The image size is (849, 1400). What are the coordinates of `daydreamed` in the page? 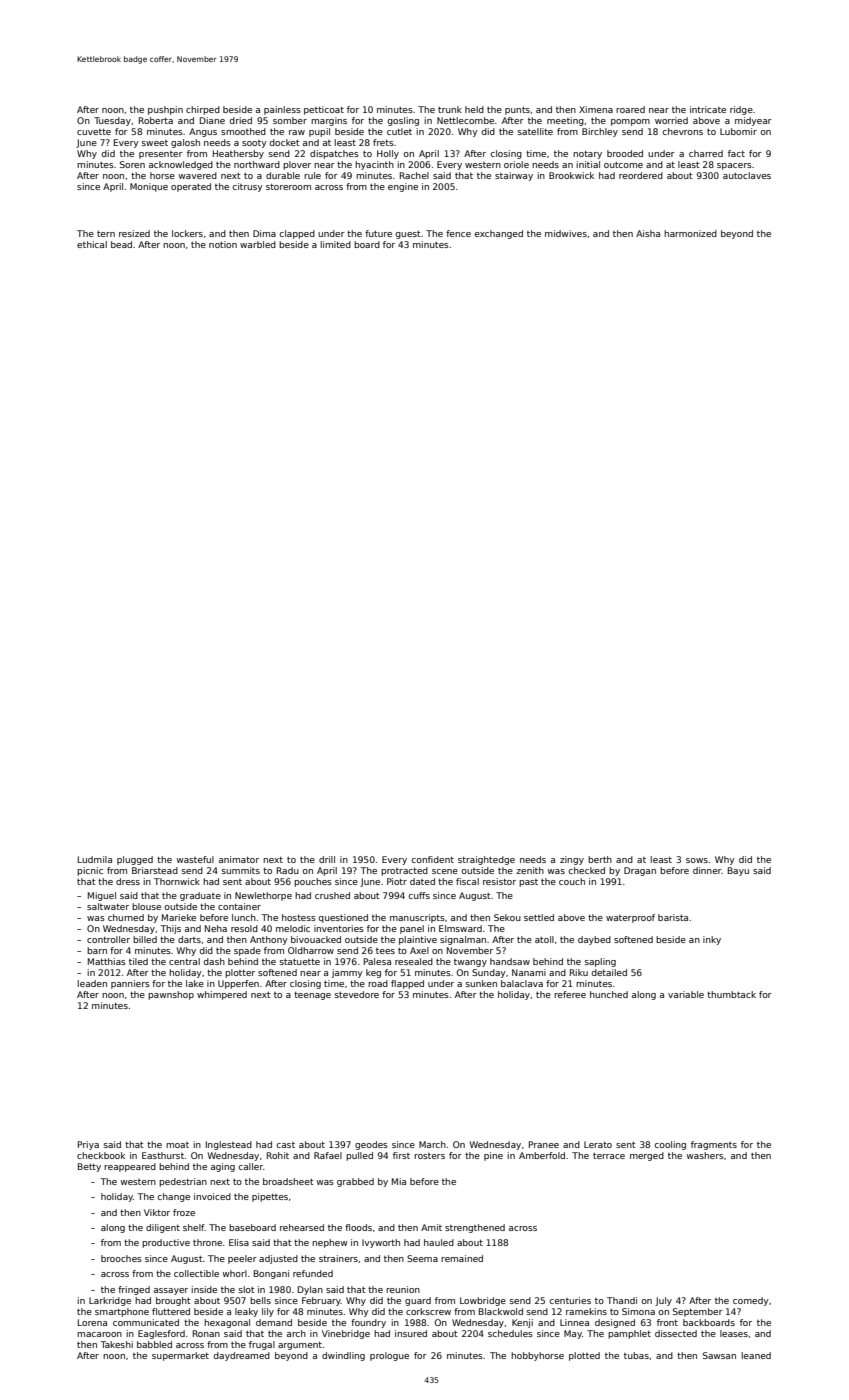 It's located at (241, 1356).
